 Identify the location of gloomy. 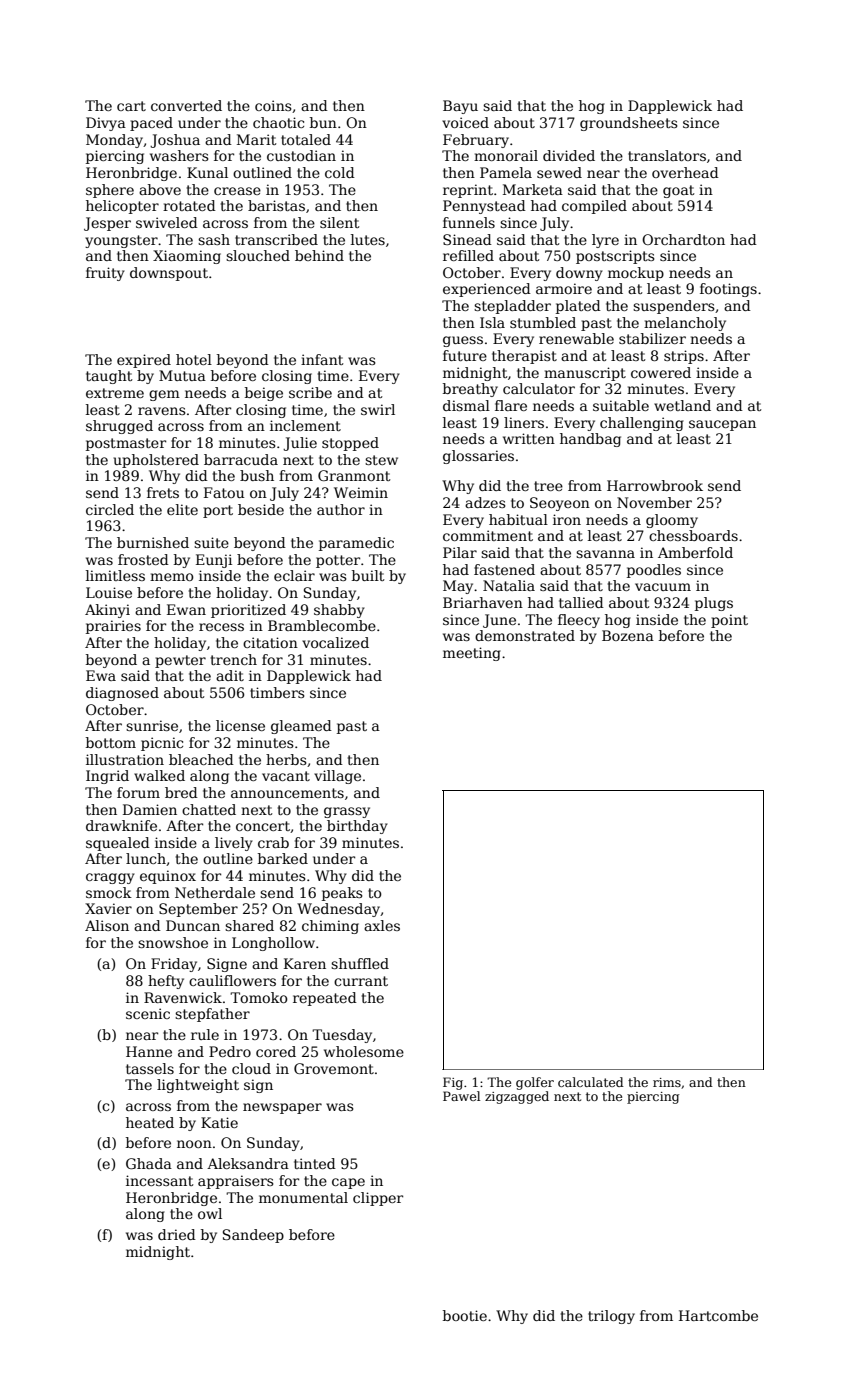
(672, 521).
